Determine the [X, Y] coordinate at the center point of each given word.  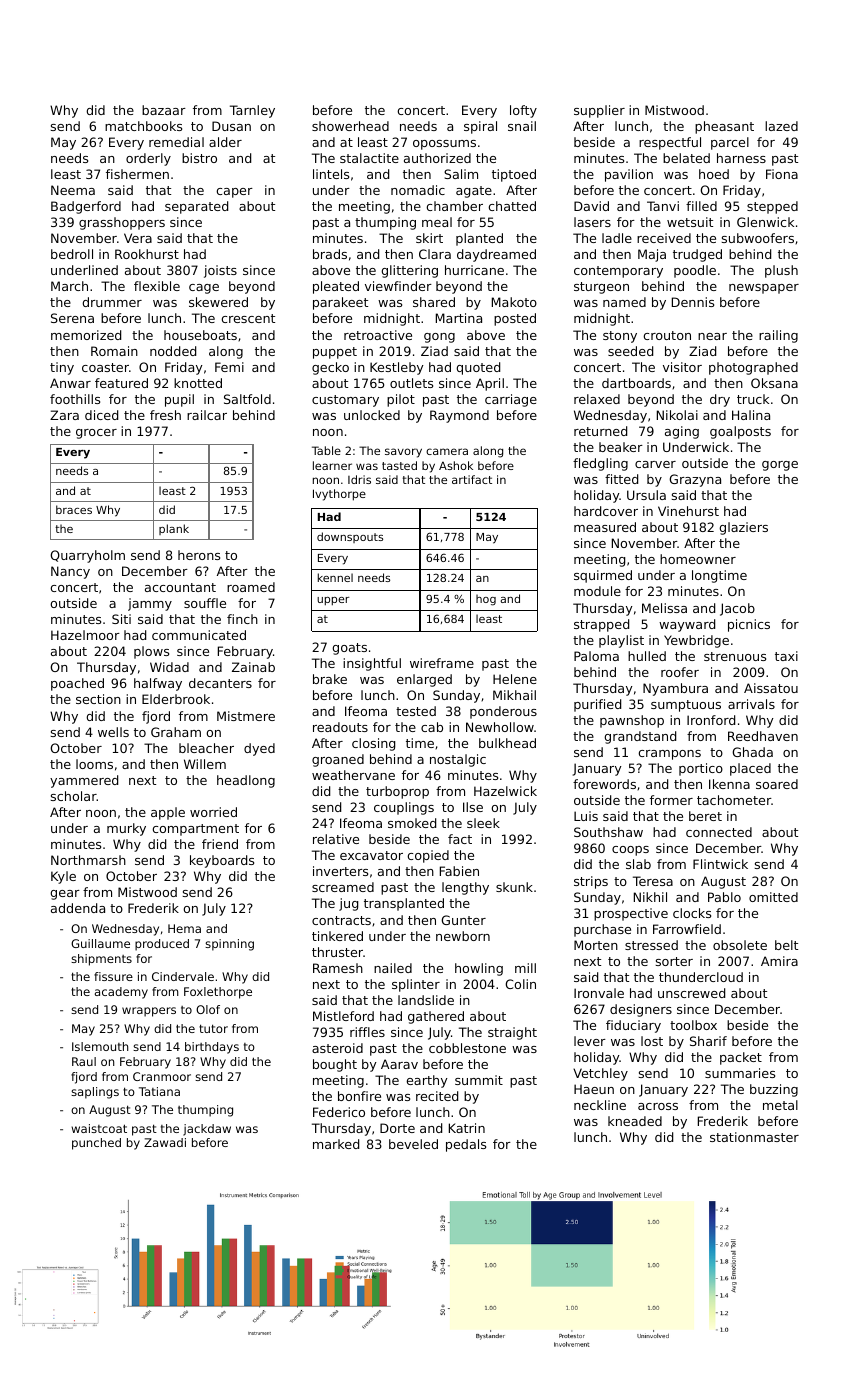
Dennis [693, 302]
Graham [176, 732]
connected [719, 832]
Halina [751, 415]
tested [416, 711]
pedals [466, 1145]
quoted [478, 368]
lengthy [465, 888]
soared [777, 784]
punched [96, 1144]
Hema [184, 928]
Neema [73, 190]
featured [121, 383]
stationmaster [754, 1137]
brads [330, 254]
